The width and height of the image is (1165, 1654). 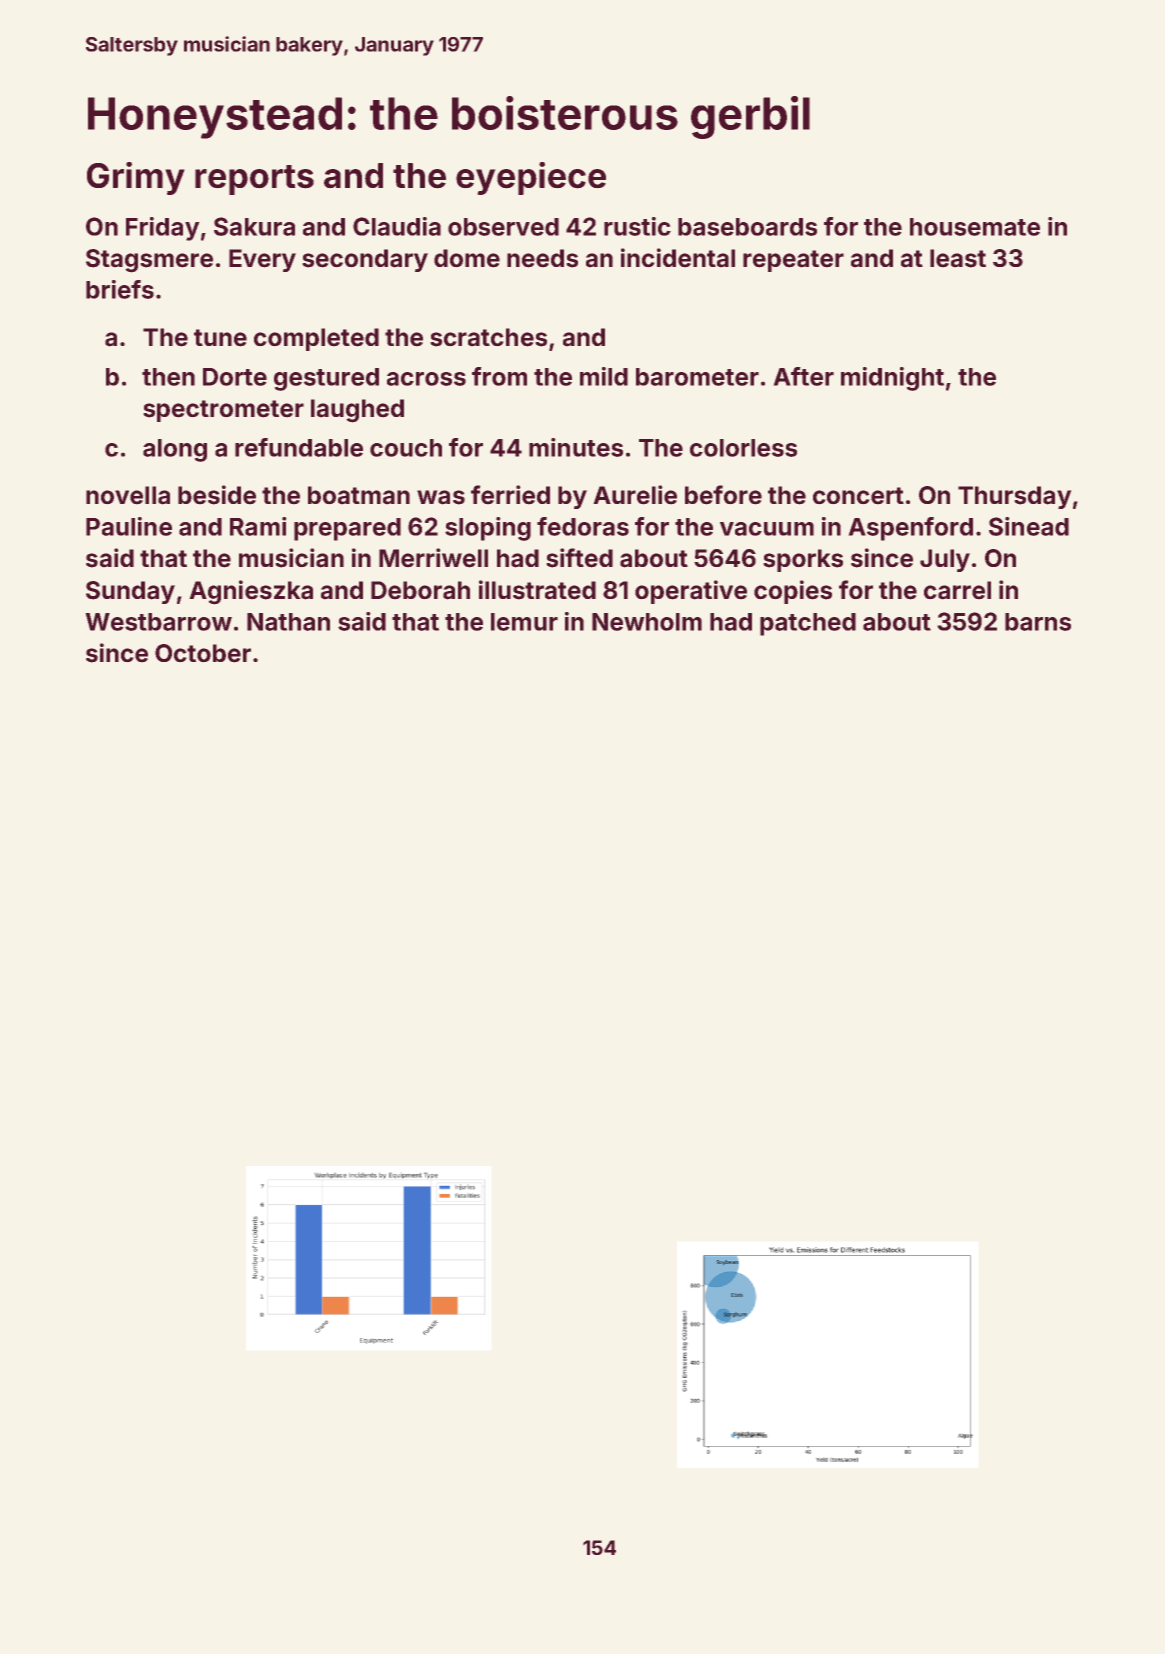 I want to click on least, so click(x=958, y=258).
